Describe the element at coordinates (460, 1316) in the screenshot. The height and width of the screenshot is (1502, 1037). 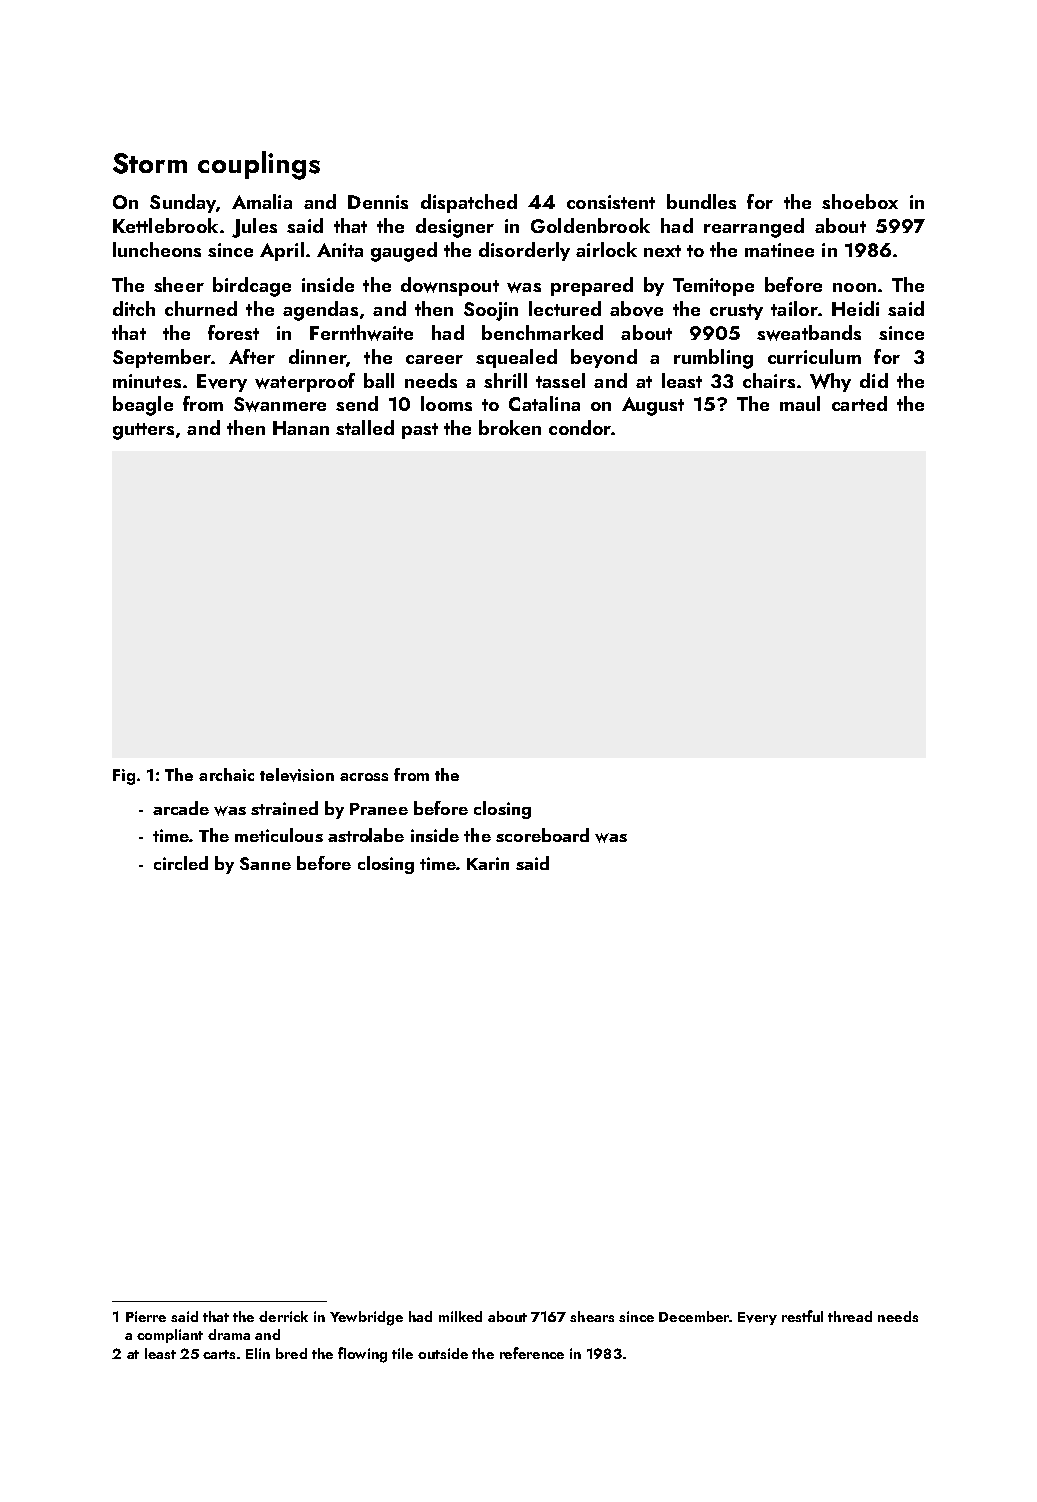
I see `milked` at that location.
